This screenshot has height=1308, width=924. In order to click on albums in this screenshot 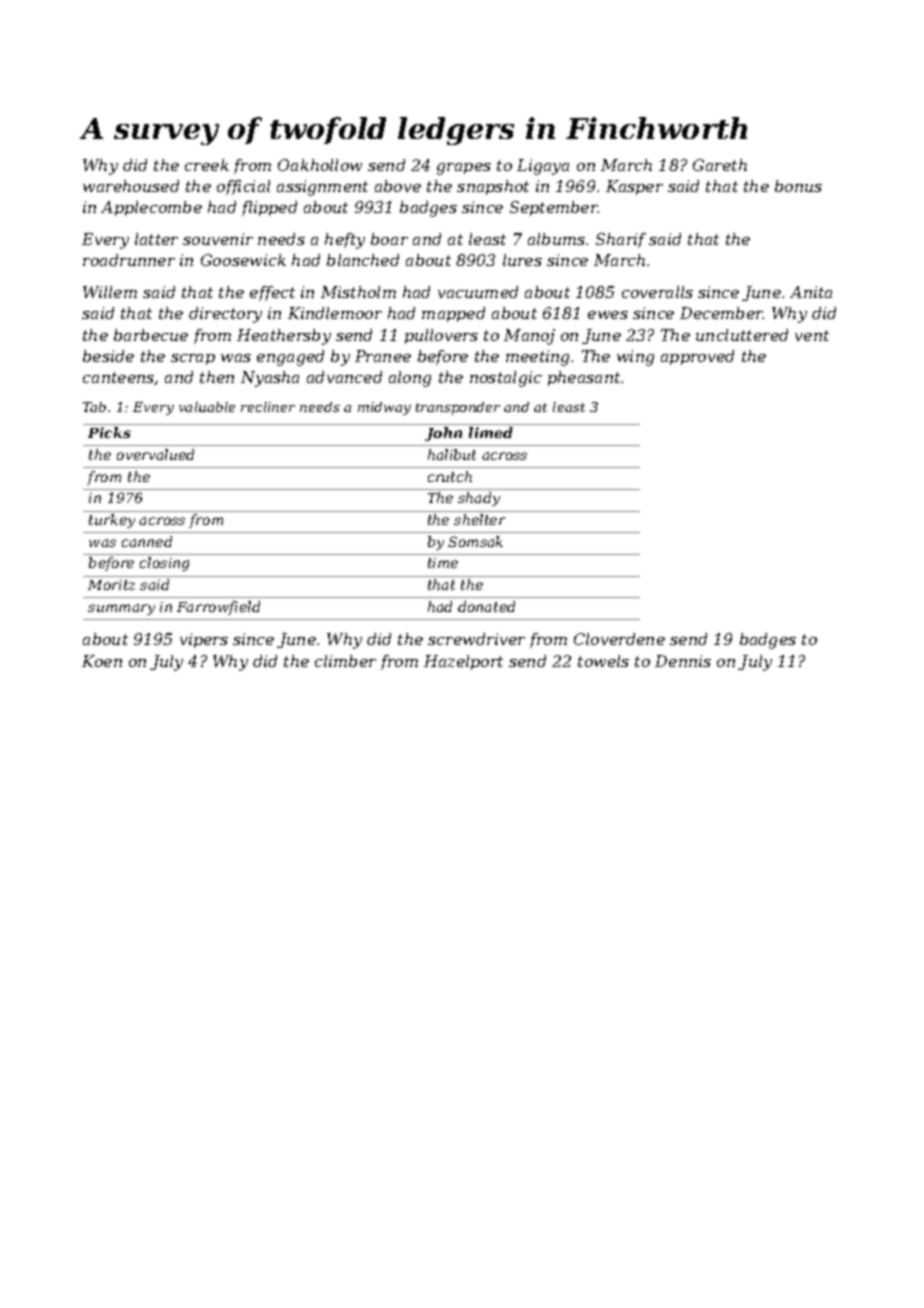, I will do `click(556, 239)`.
